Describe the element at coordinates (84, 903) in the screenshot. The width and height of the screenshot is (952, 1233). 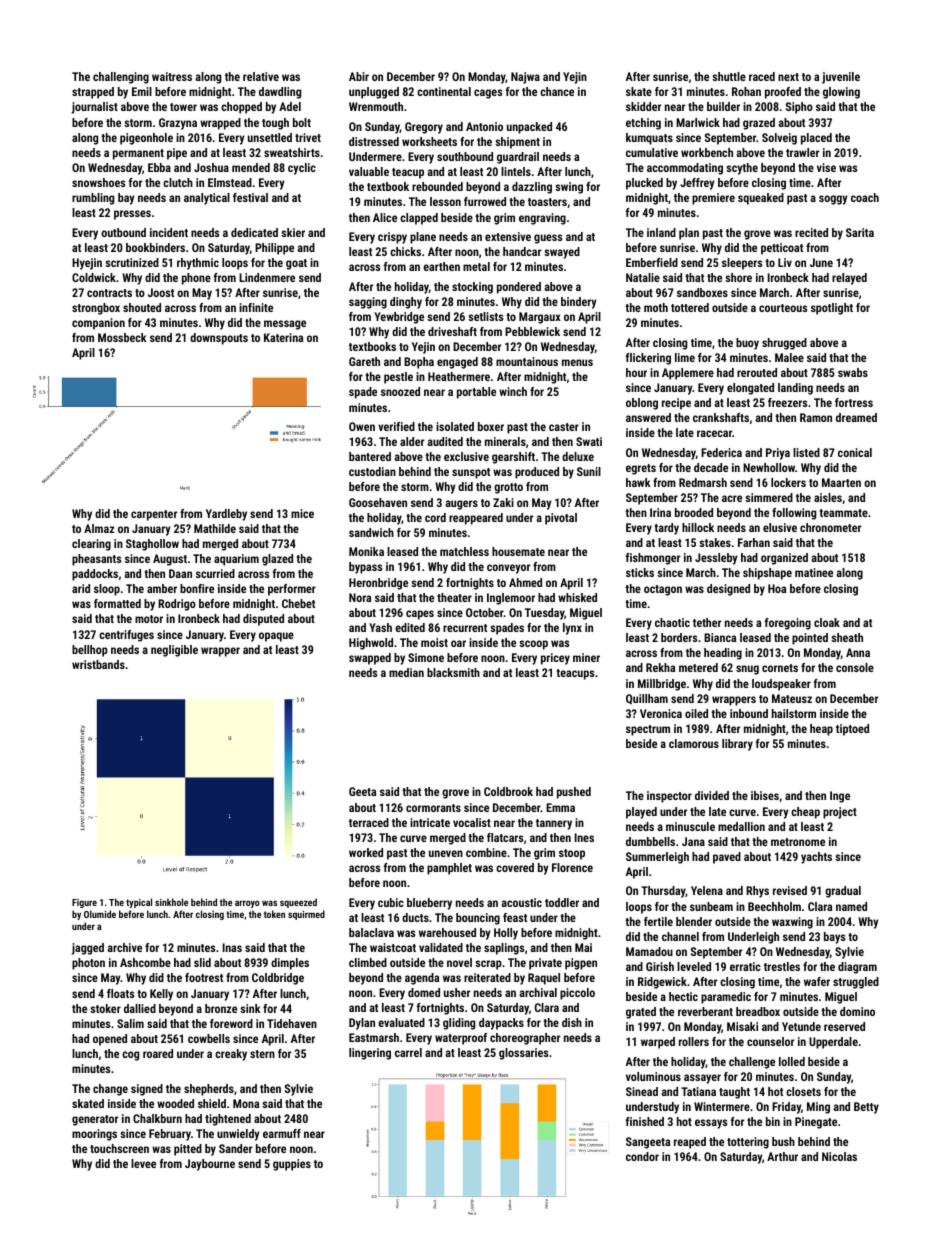
I see `Figure` at that location.
